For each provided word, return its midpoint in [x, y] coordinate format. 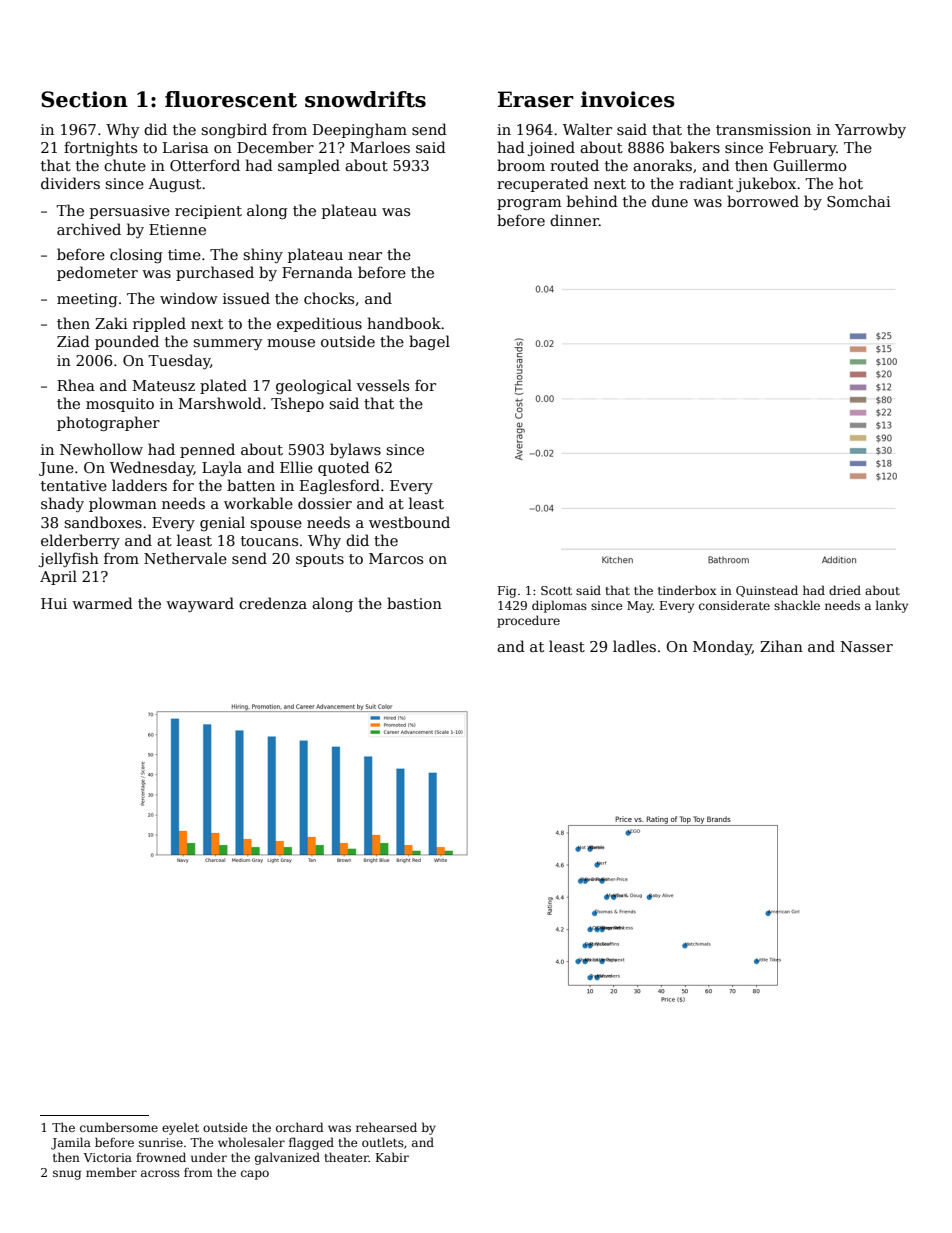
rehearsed [386, 1127]
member [111, 1172]
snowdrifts [365, 99]
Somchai [859, 201]
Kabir [392, 1157]
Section [84, 99]
